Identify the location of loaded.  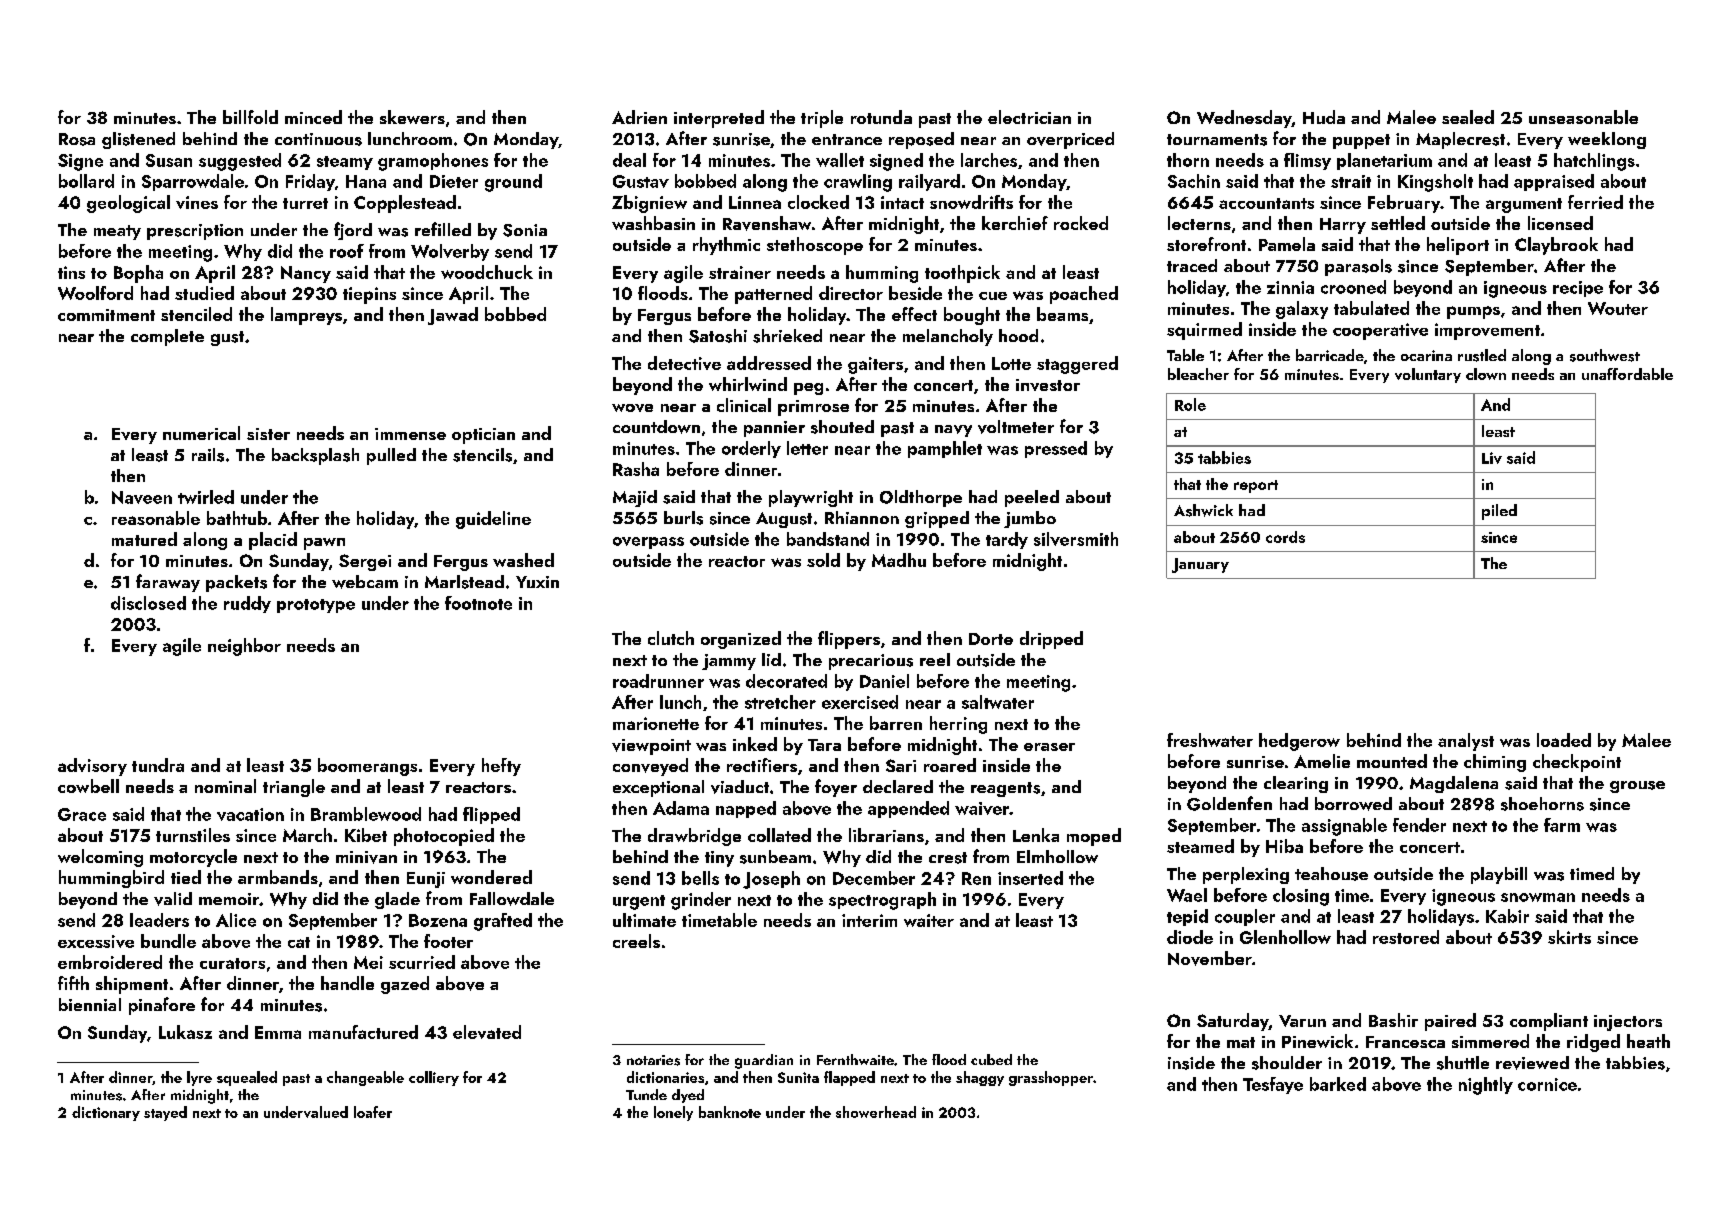
(1564, 740).
